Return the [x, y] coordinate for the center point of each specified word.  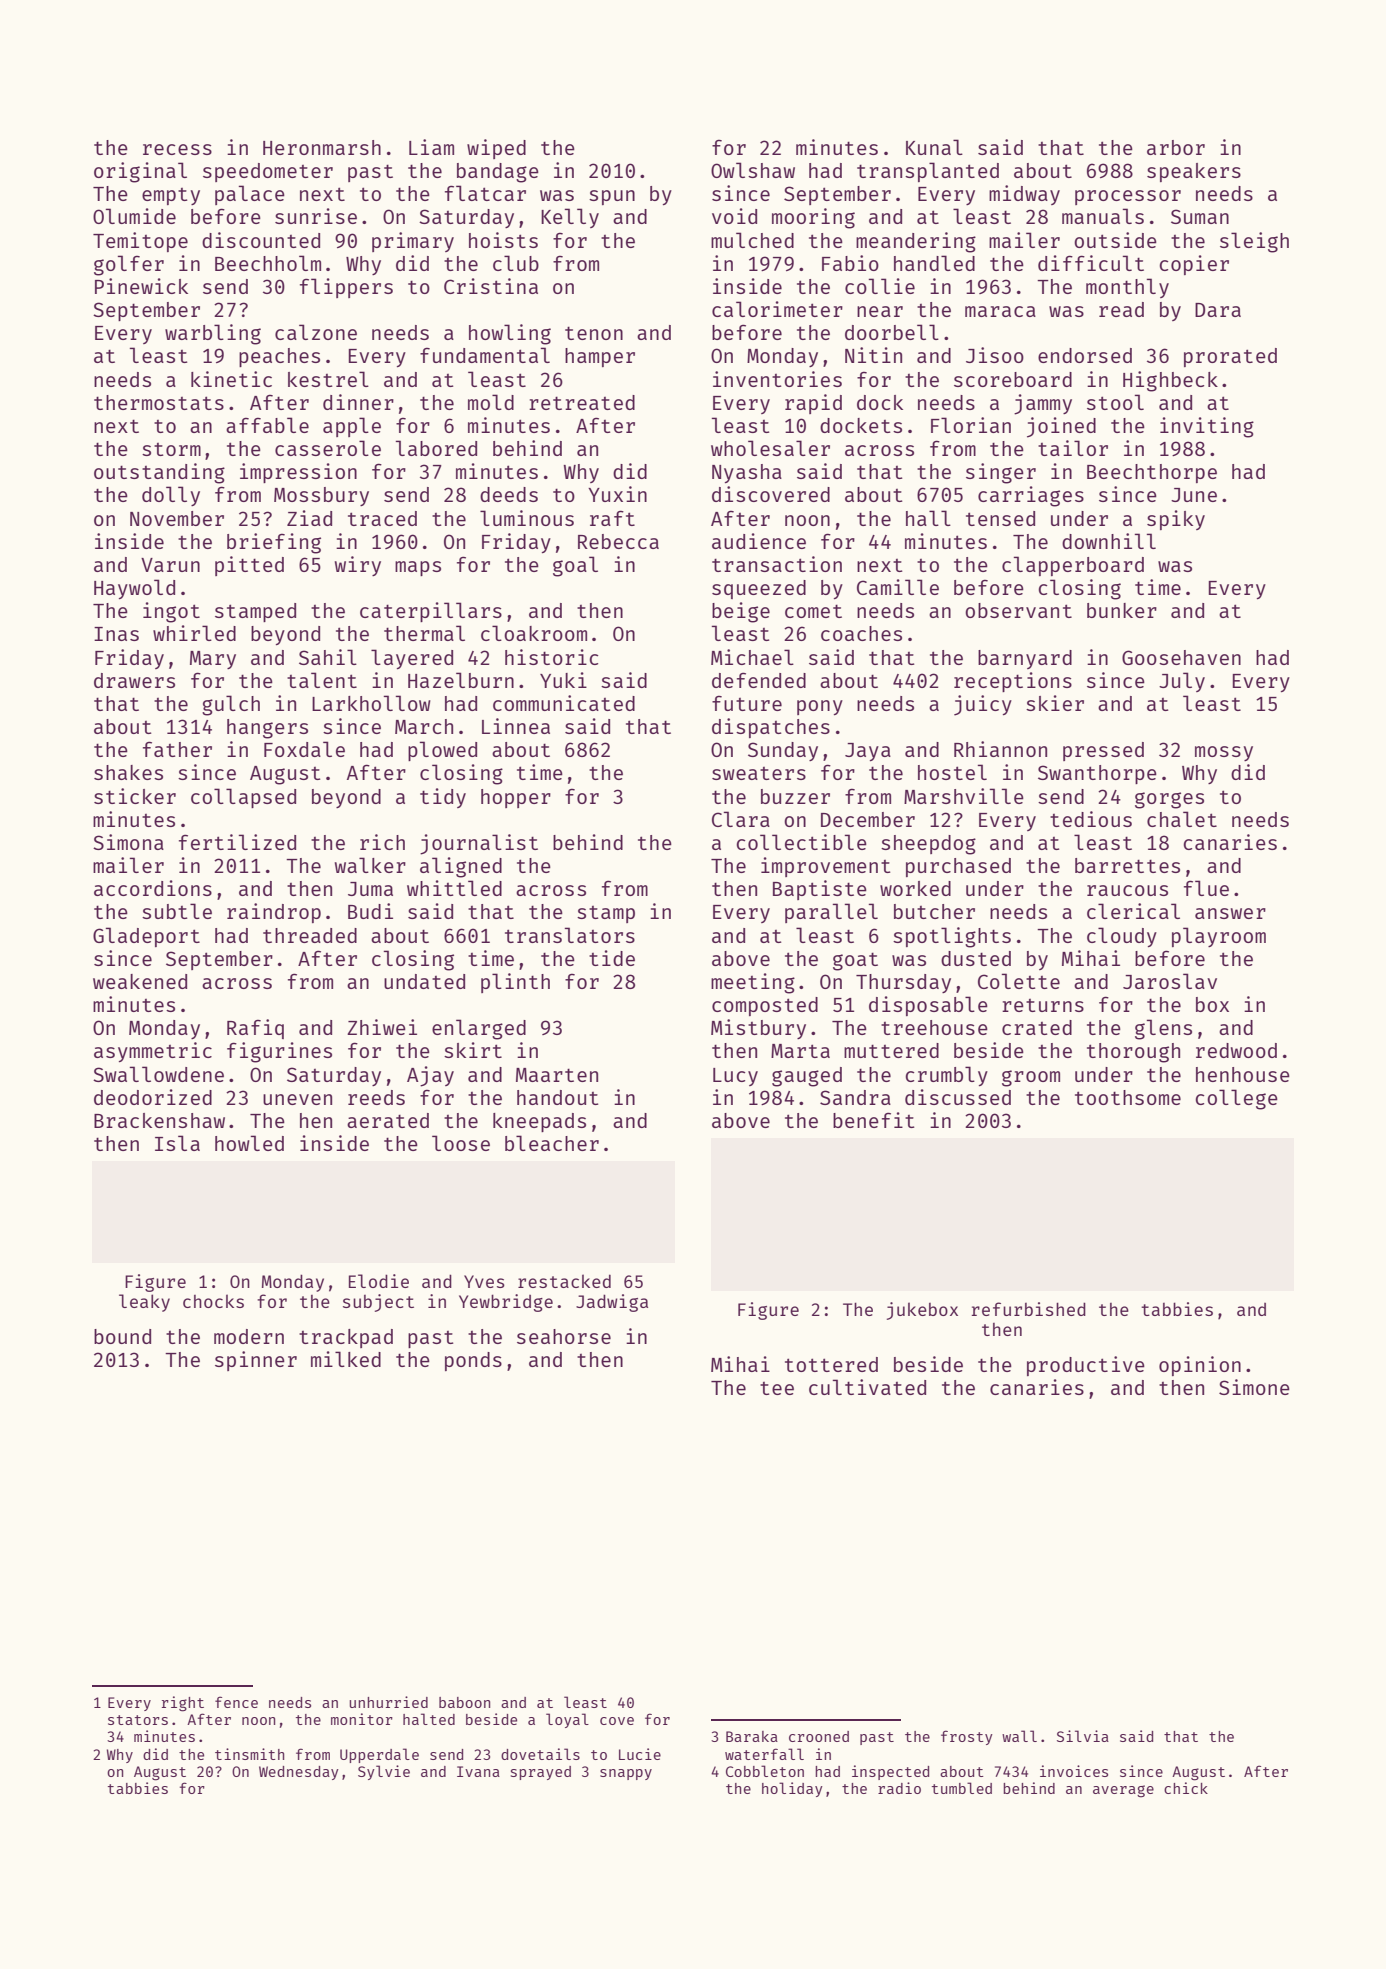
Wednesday [299, 1773]
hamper [600, 357]
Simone [1254, 1387]
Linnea [516, 726]
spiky [1176, 520]
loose [461, 1143]
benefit [874, 1120]
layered [412, 659]
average [1123, 1791]
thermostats [159, 402]
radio [899, 1788]
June [1194, 495]
